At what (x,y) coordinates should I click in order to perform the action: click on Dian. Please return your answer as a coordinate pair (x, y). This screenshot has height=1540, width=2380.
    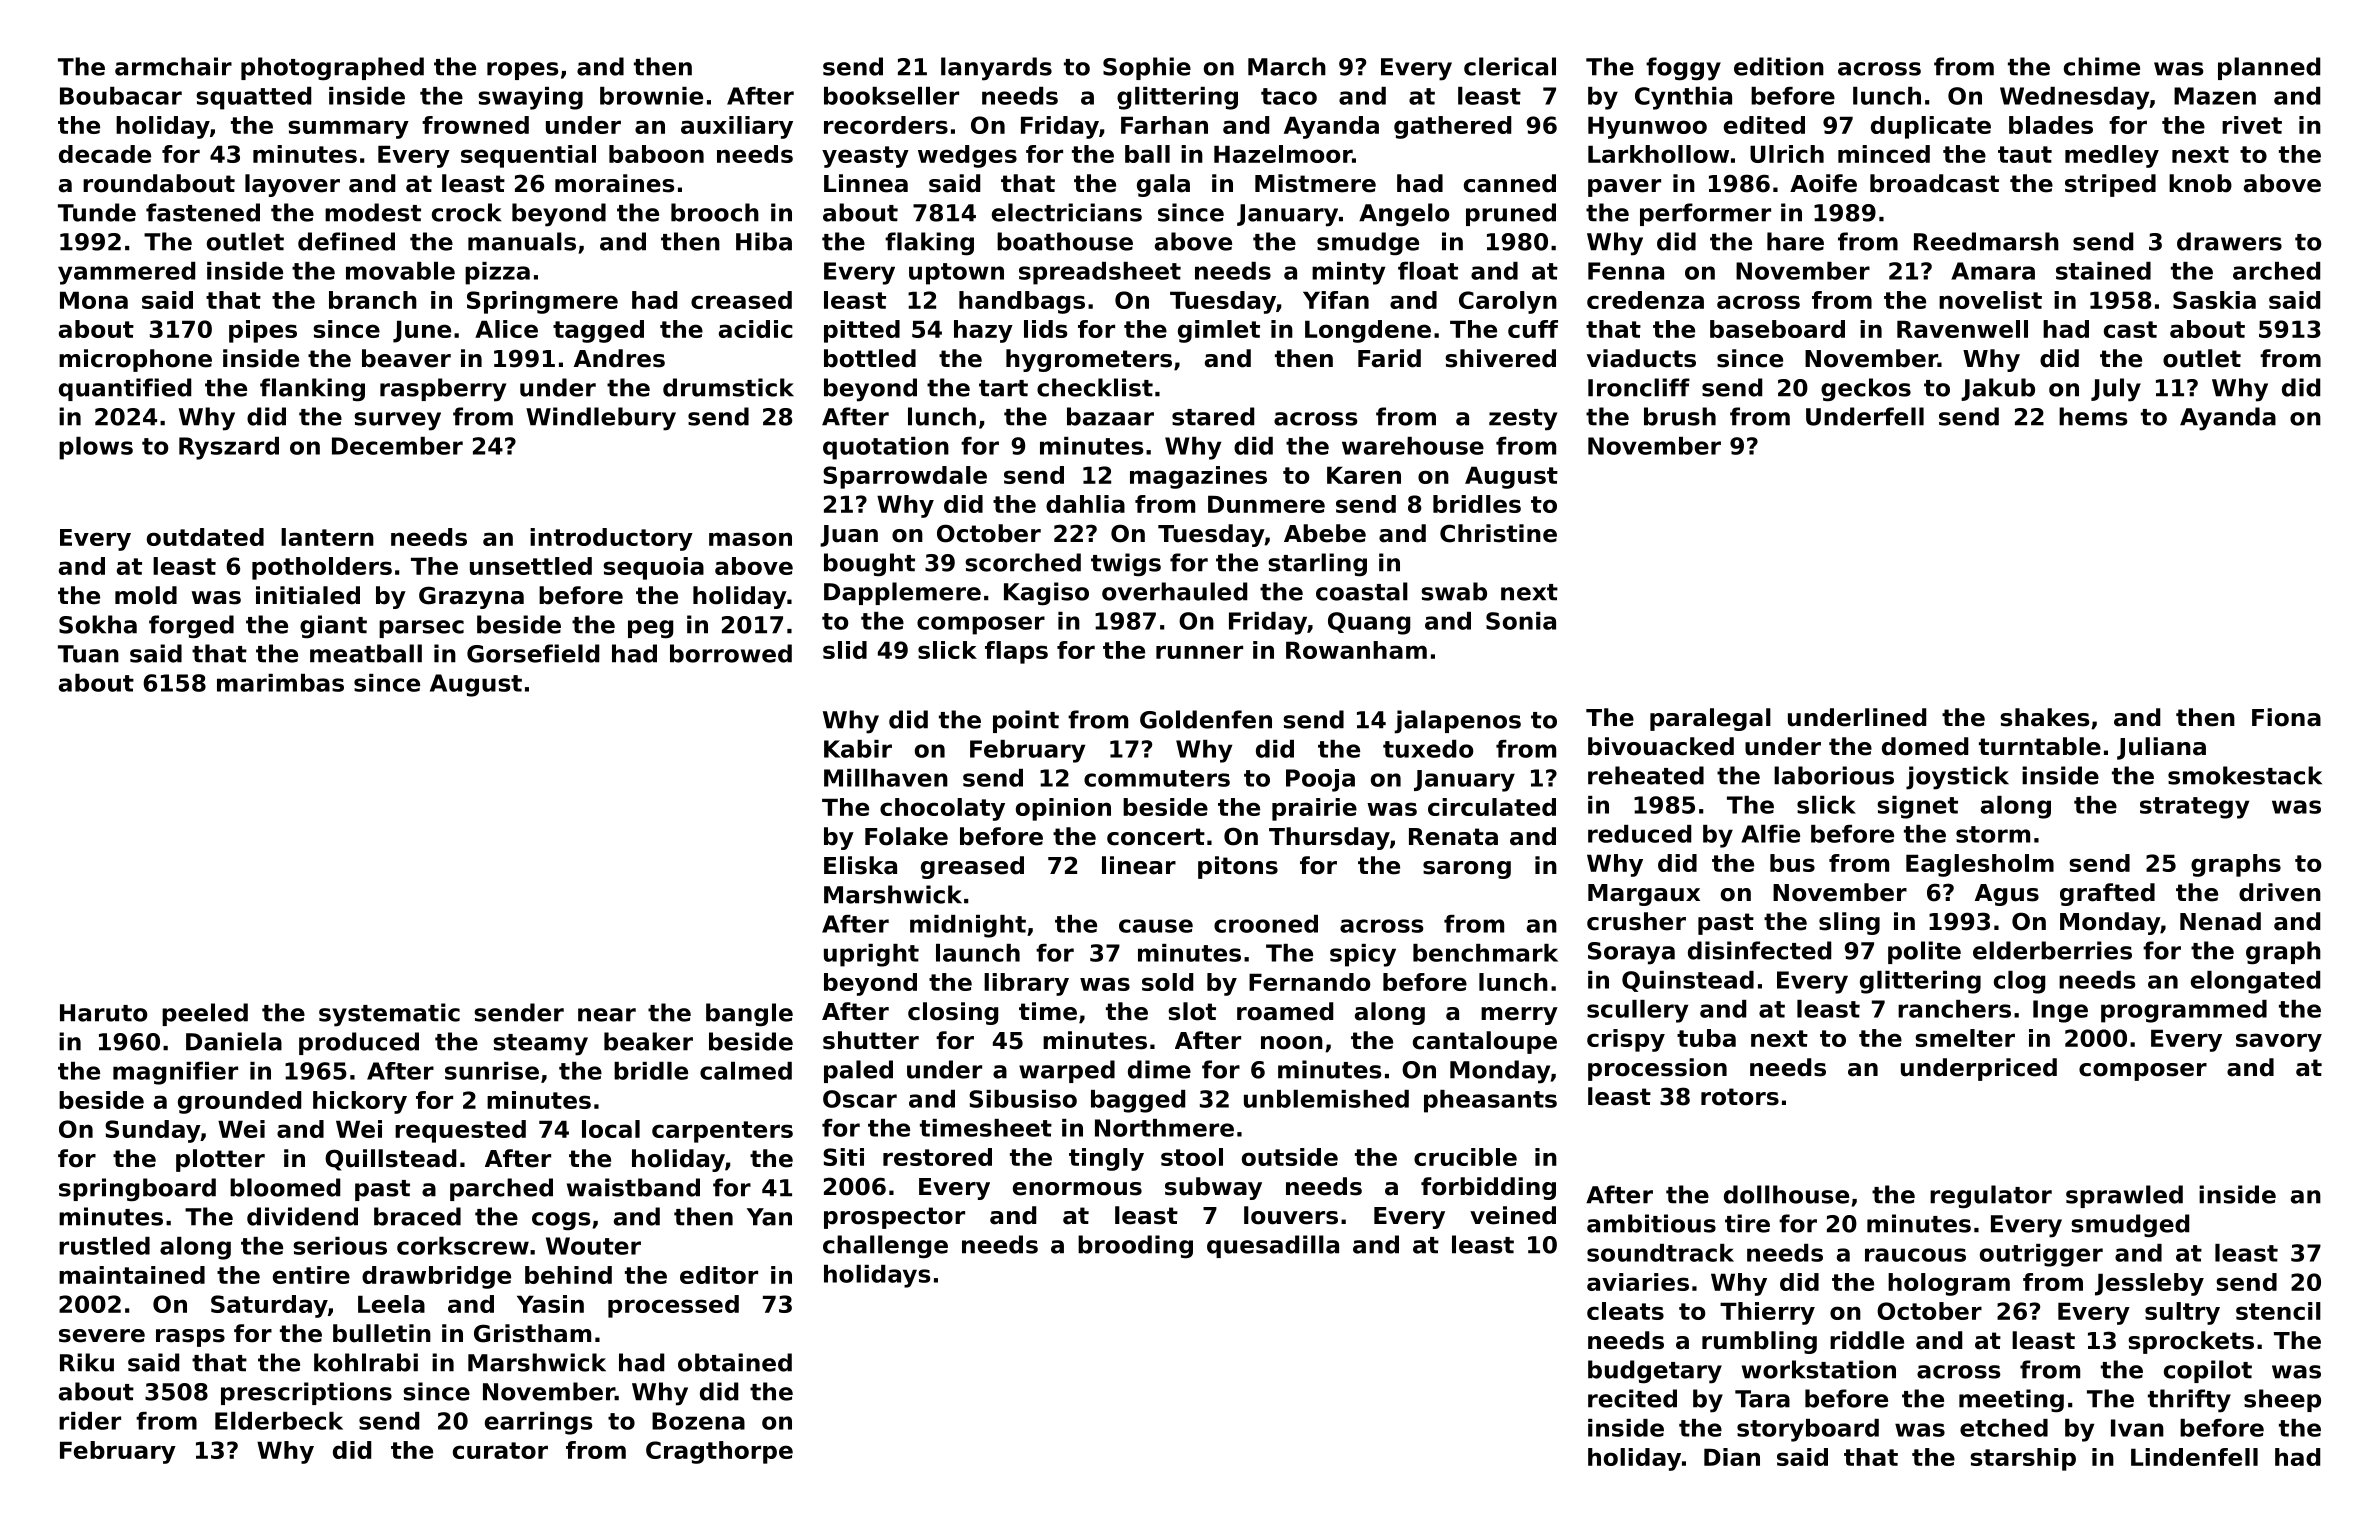
    Looking at the image, I should click on (1732, 1457).
